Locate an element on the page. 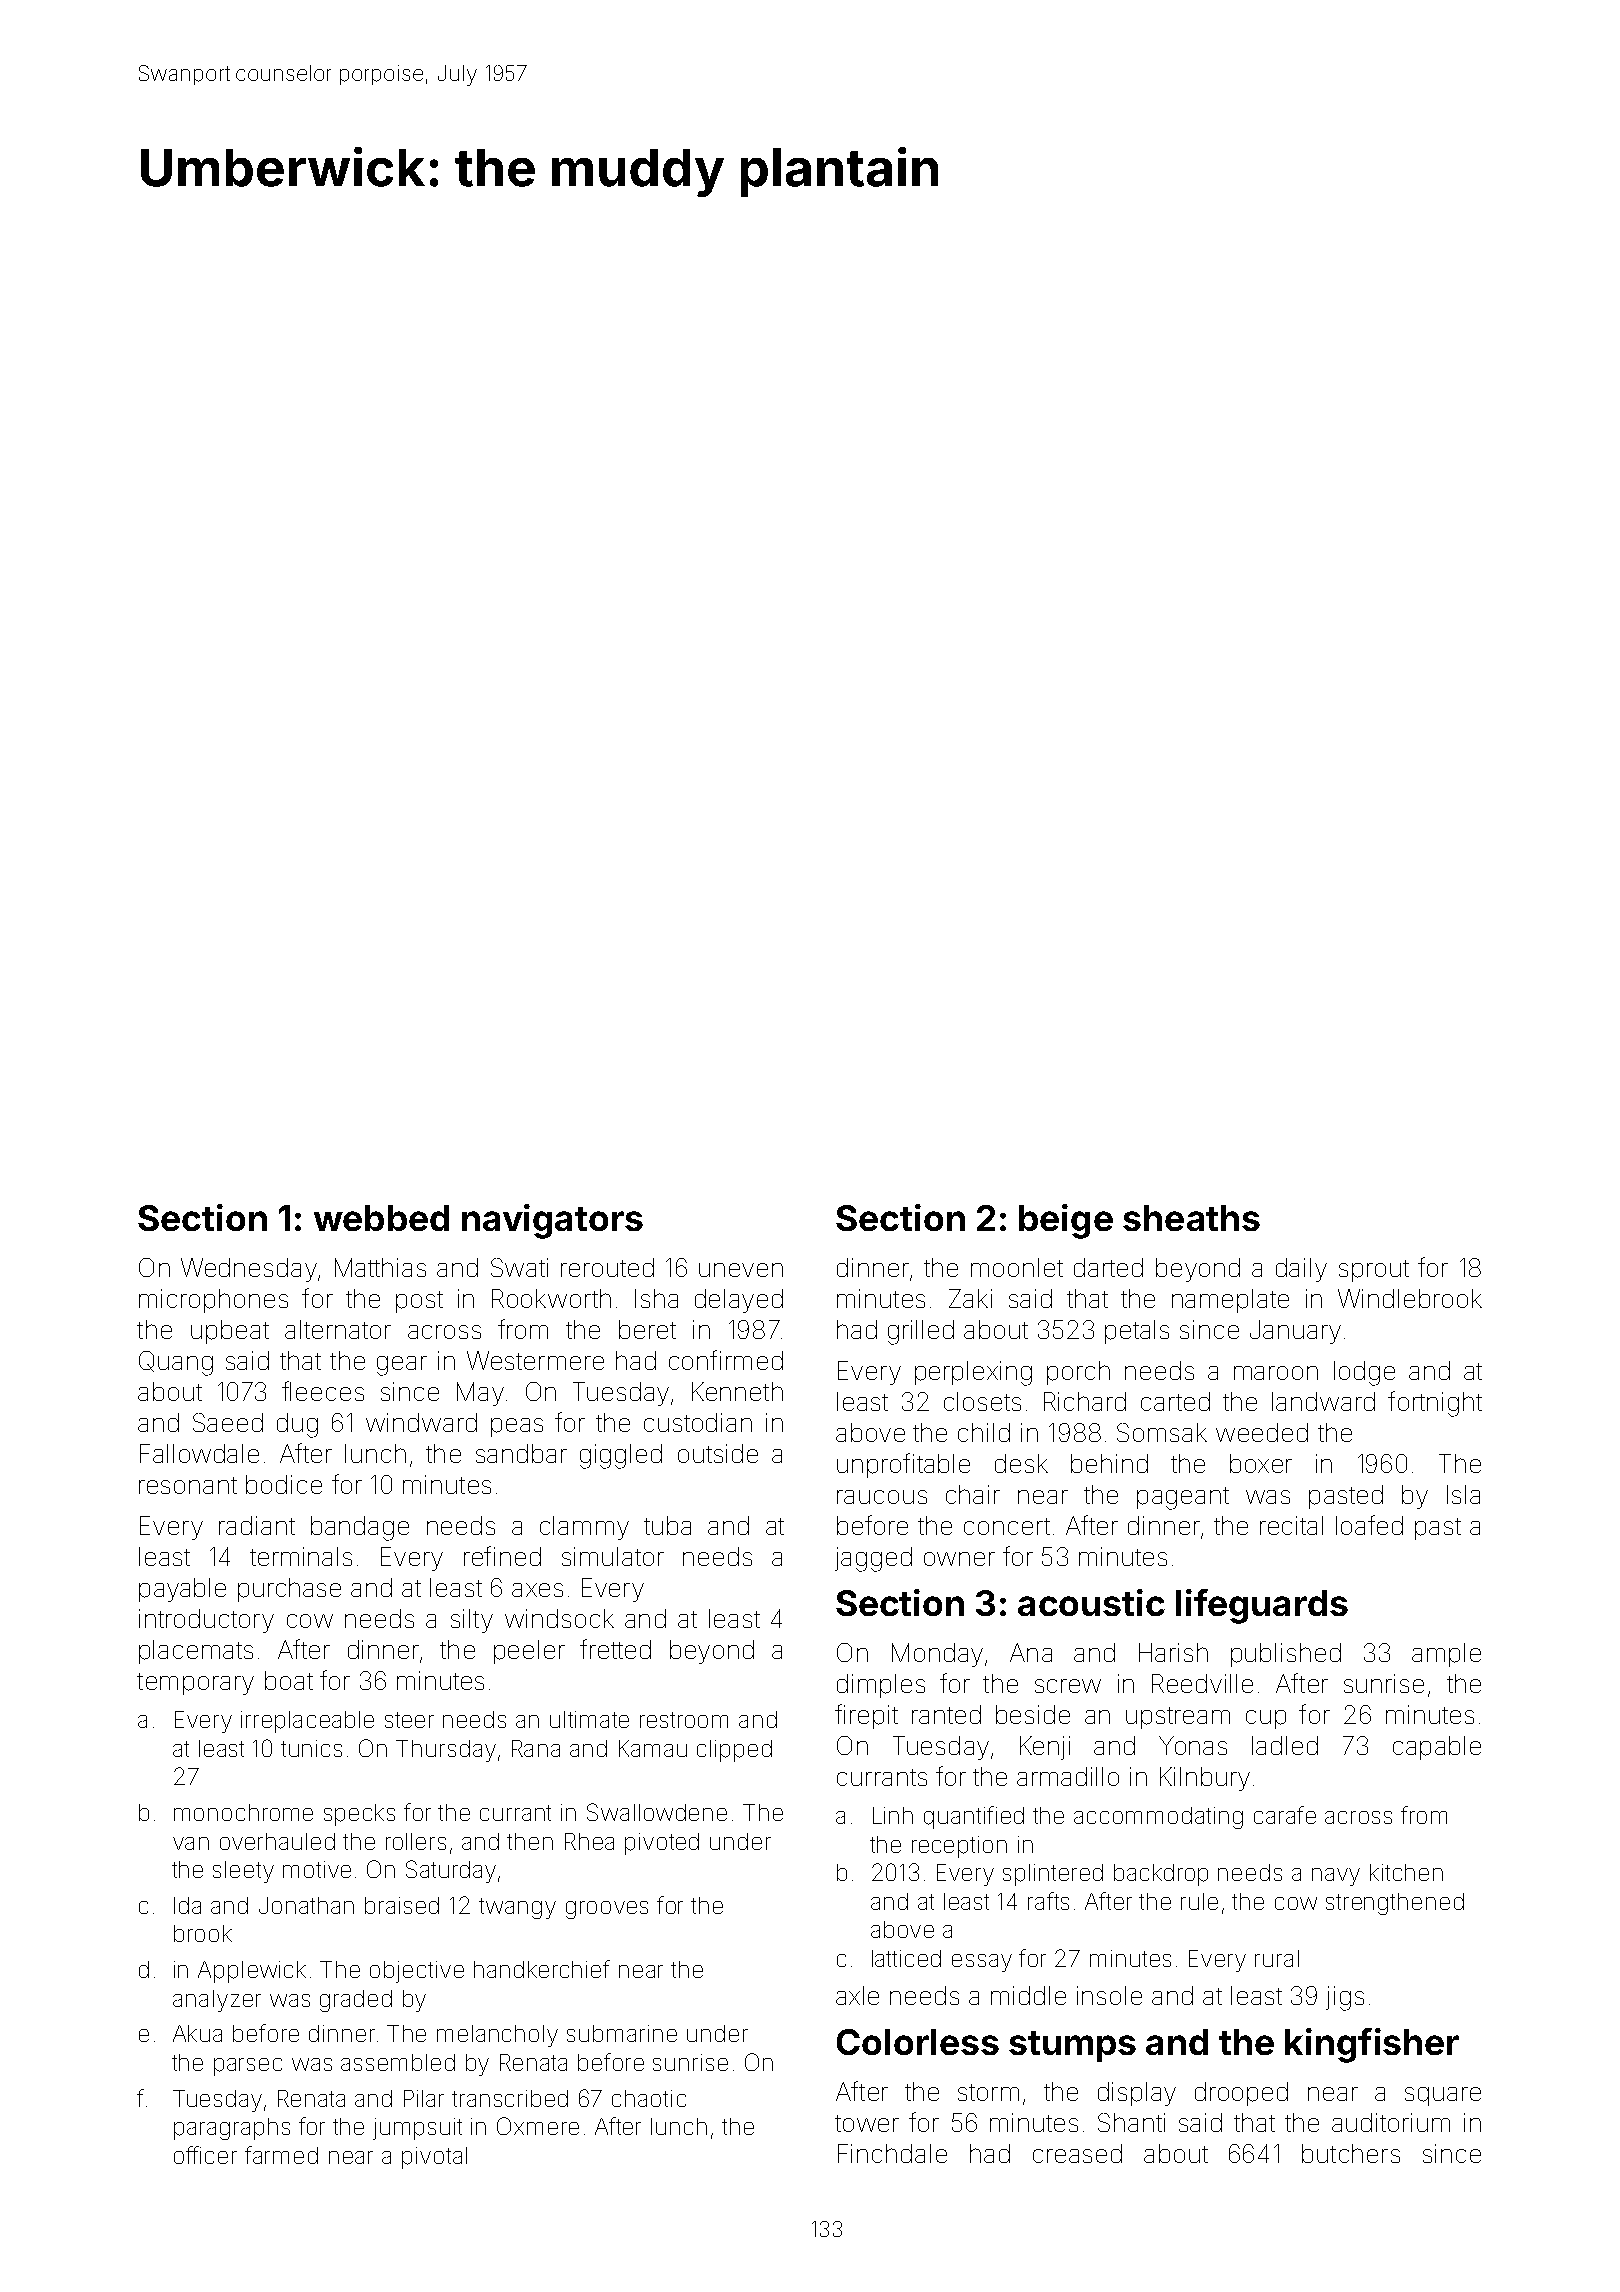  axle is located at coordinates (857, 1995).
